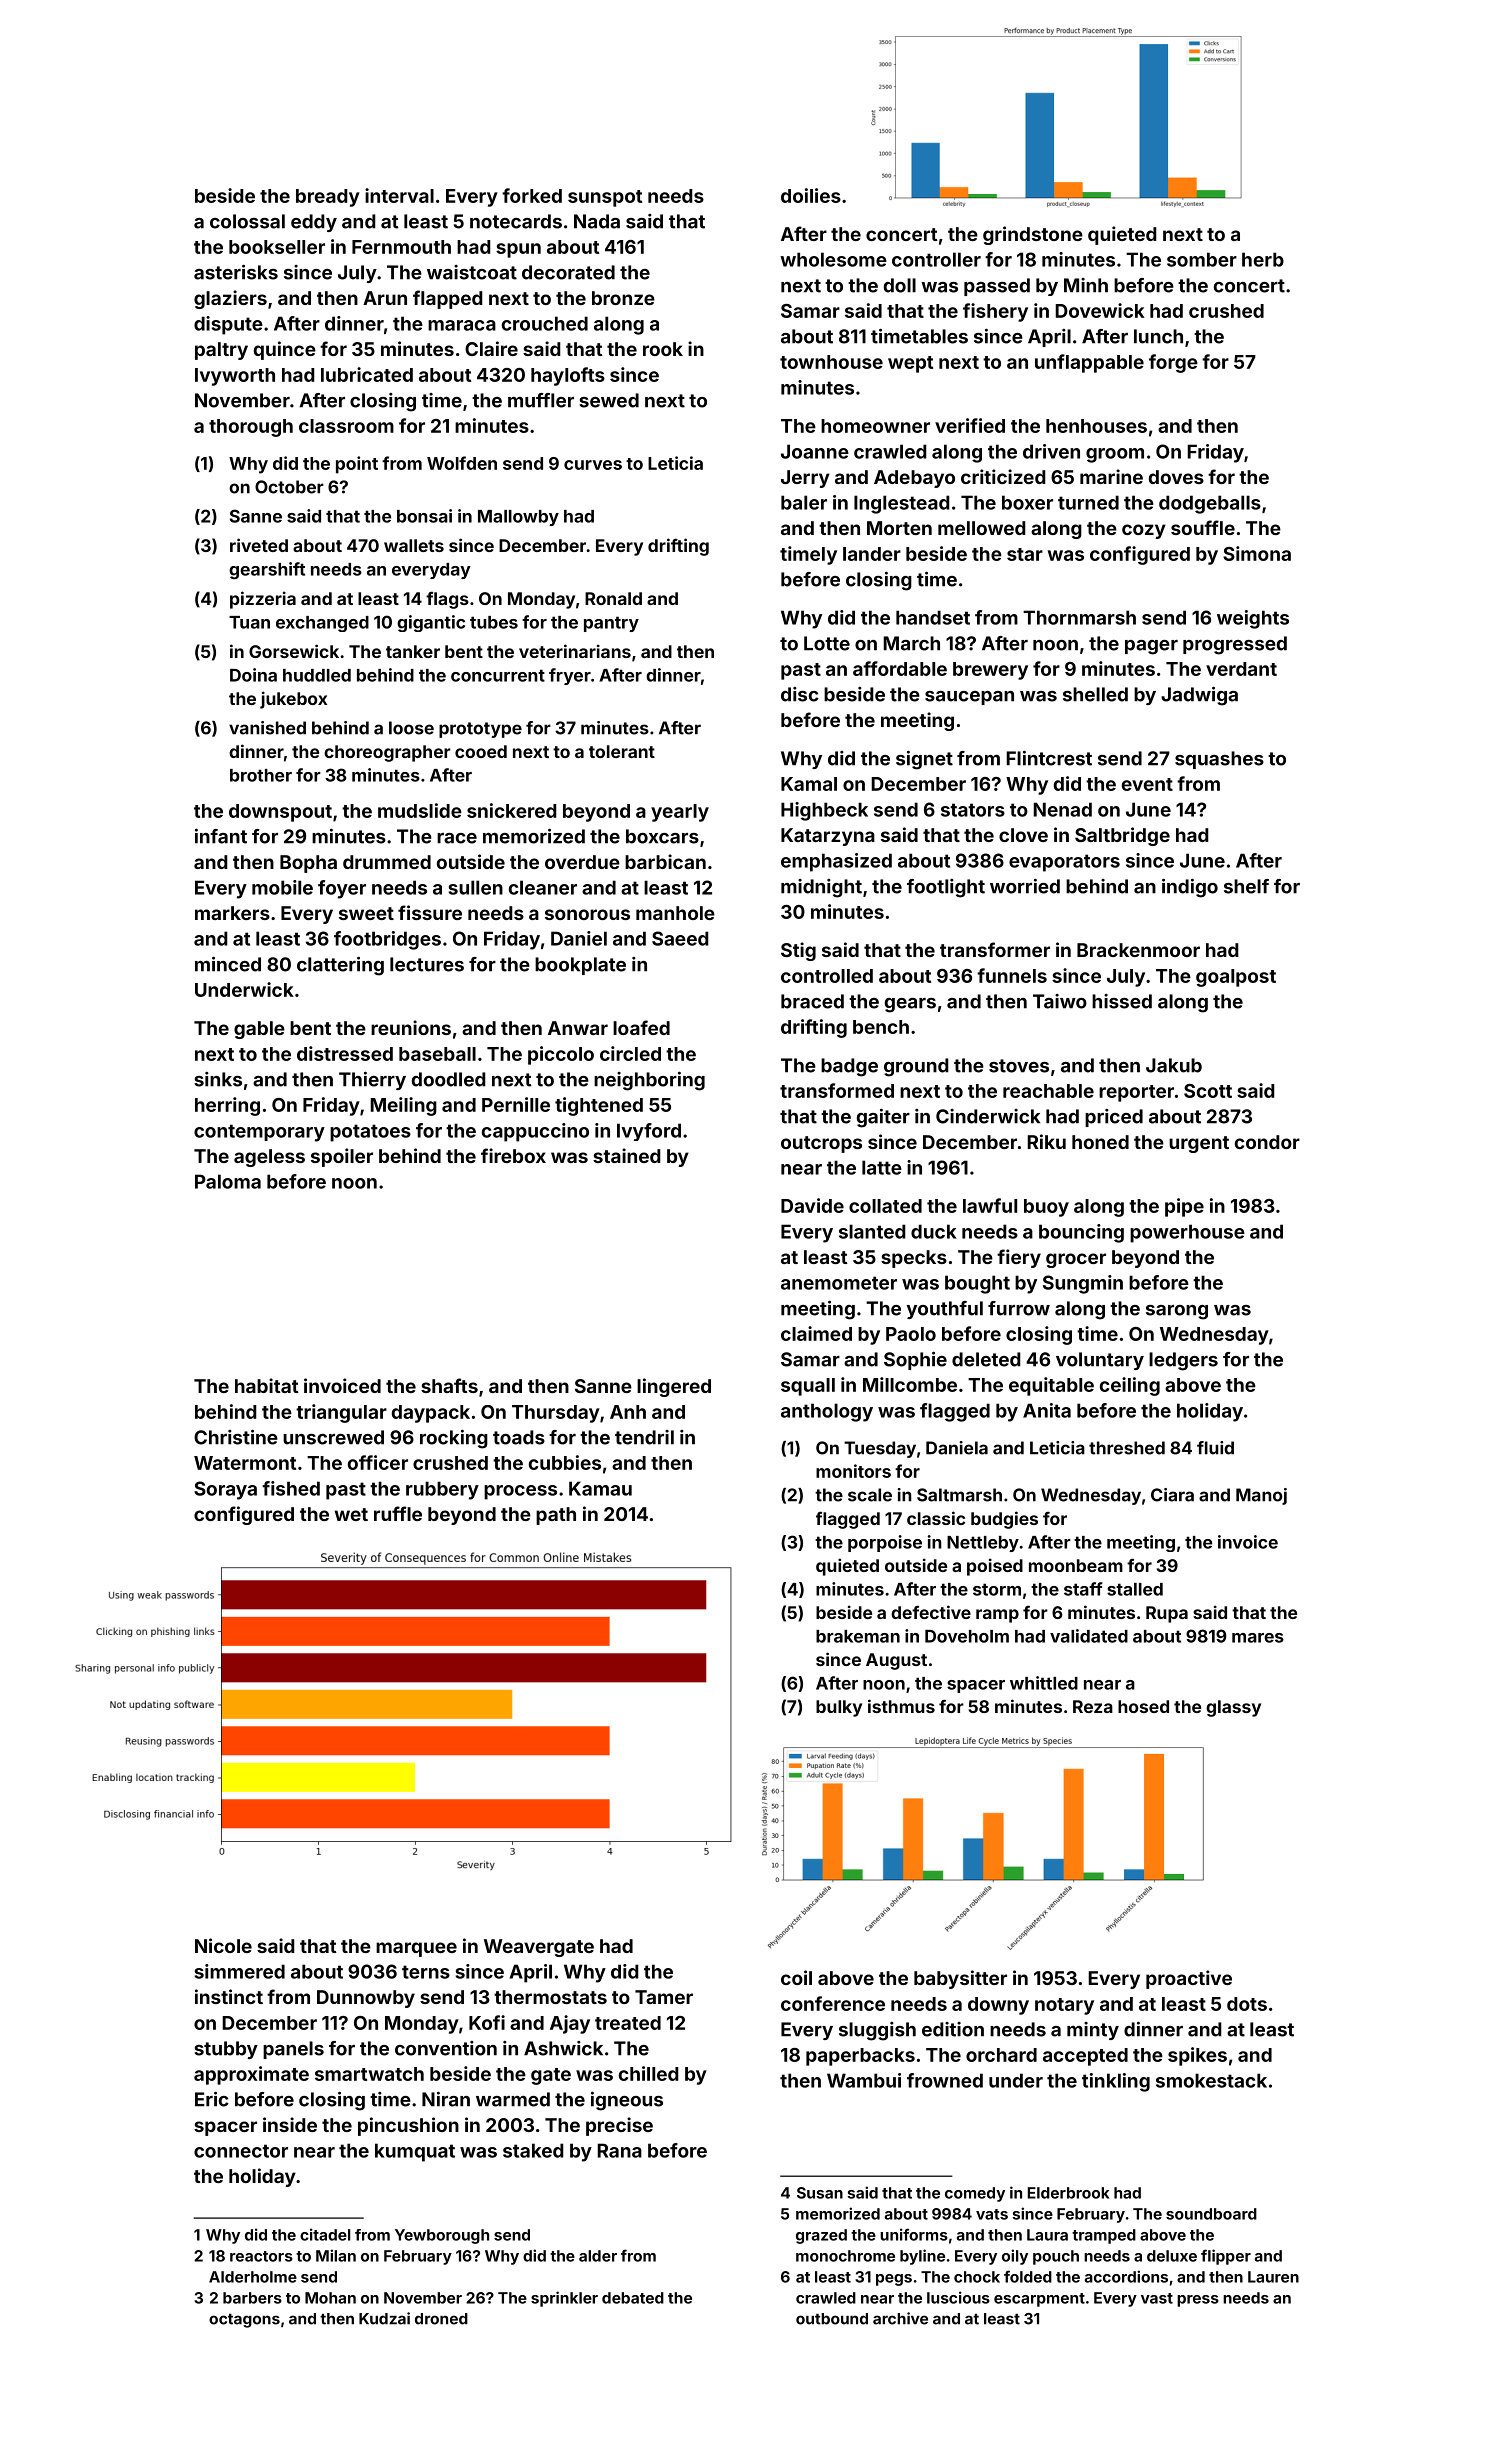  Describe the element at coordinates (416, 1949) in the screenshot. I see `marquee` at that location.
